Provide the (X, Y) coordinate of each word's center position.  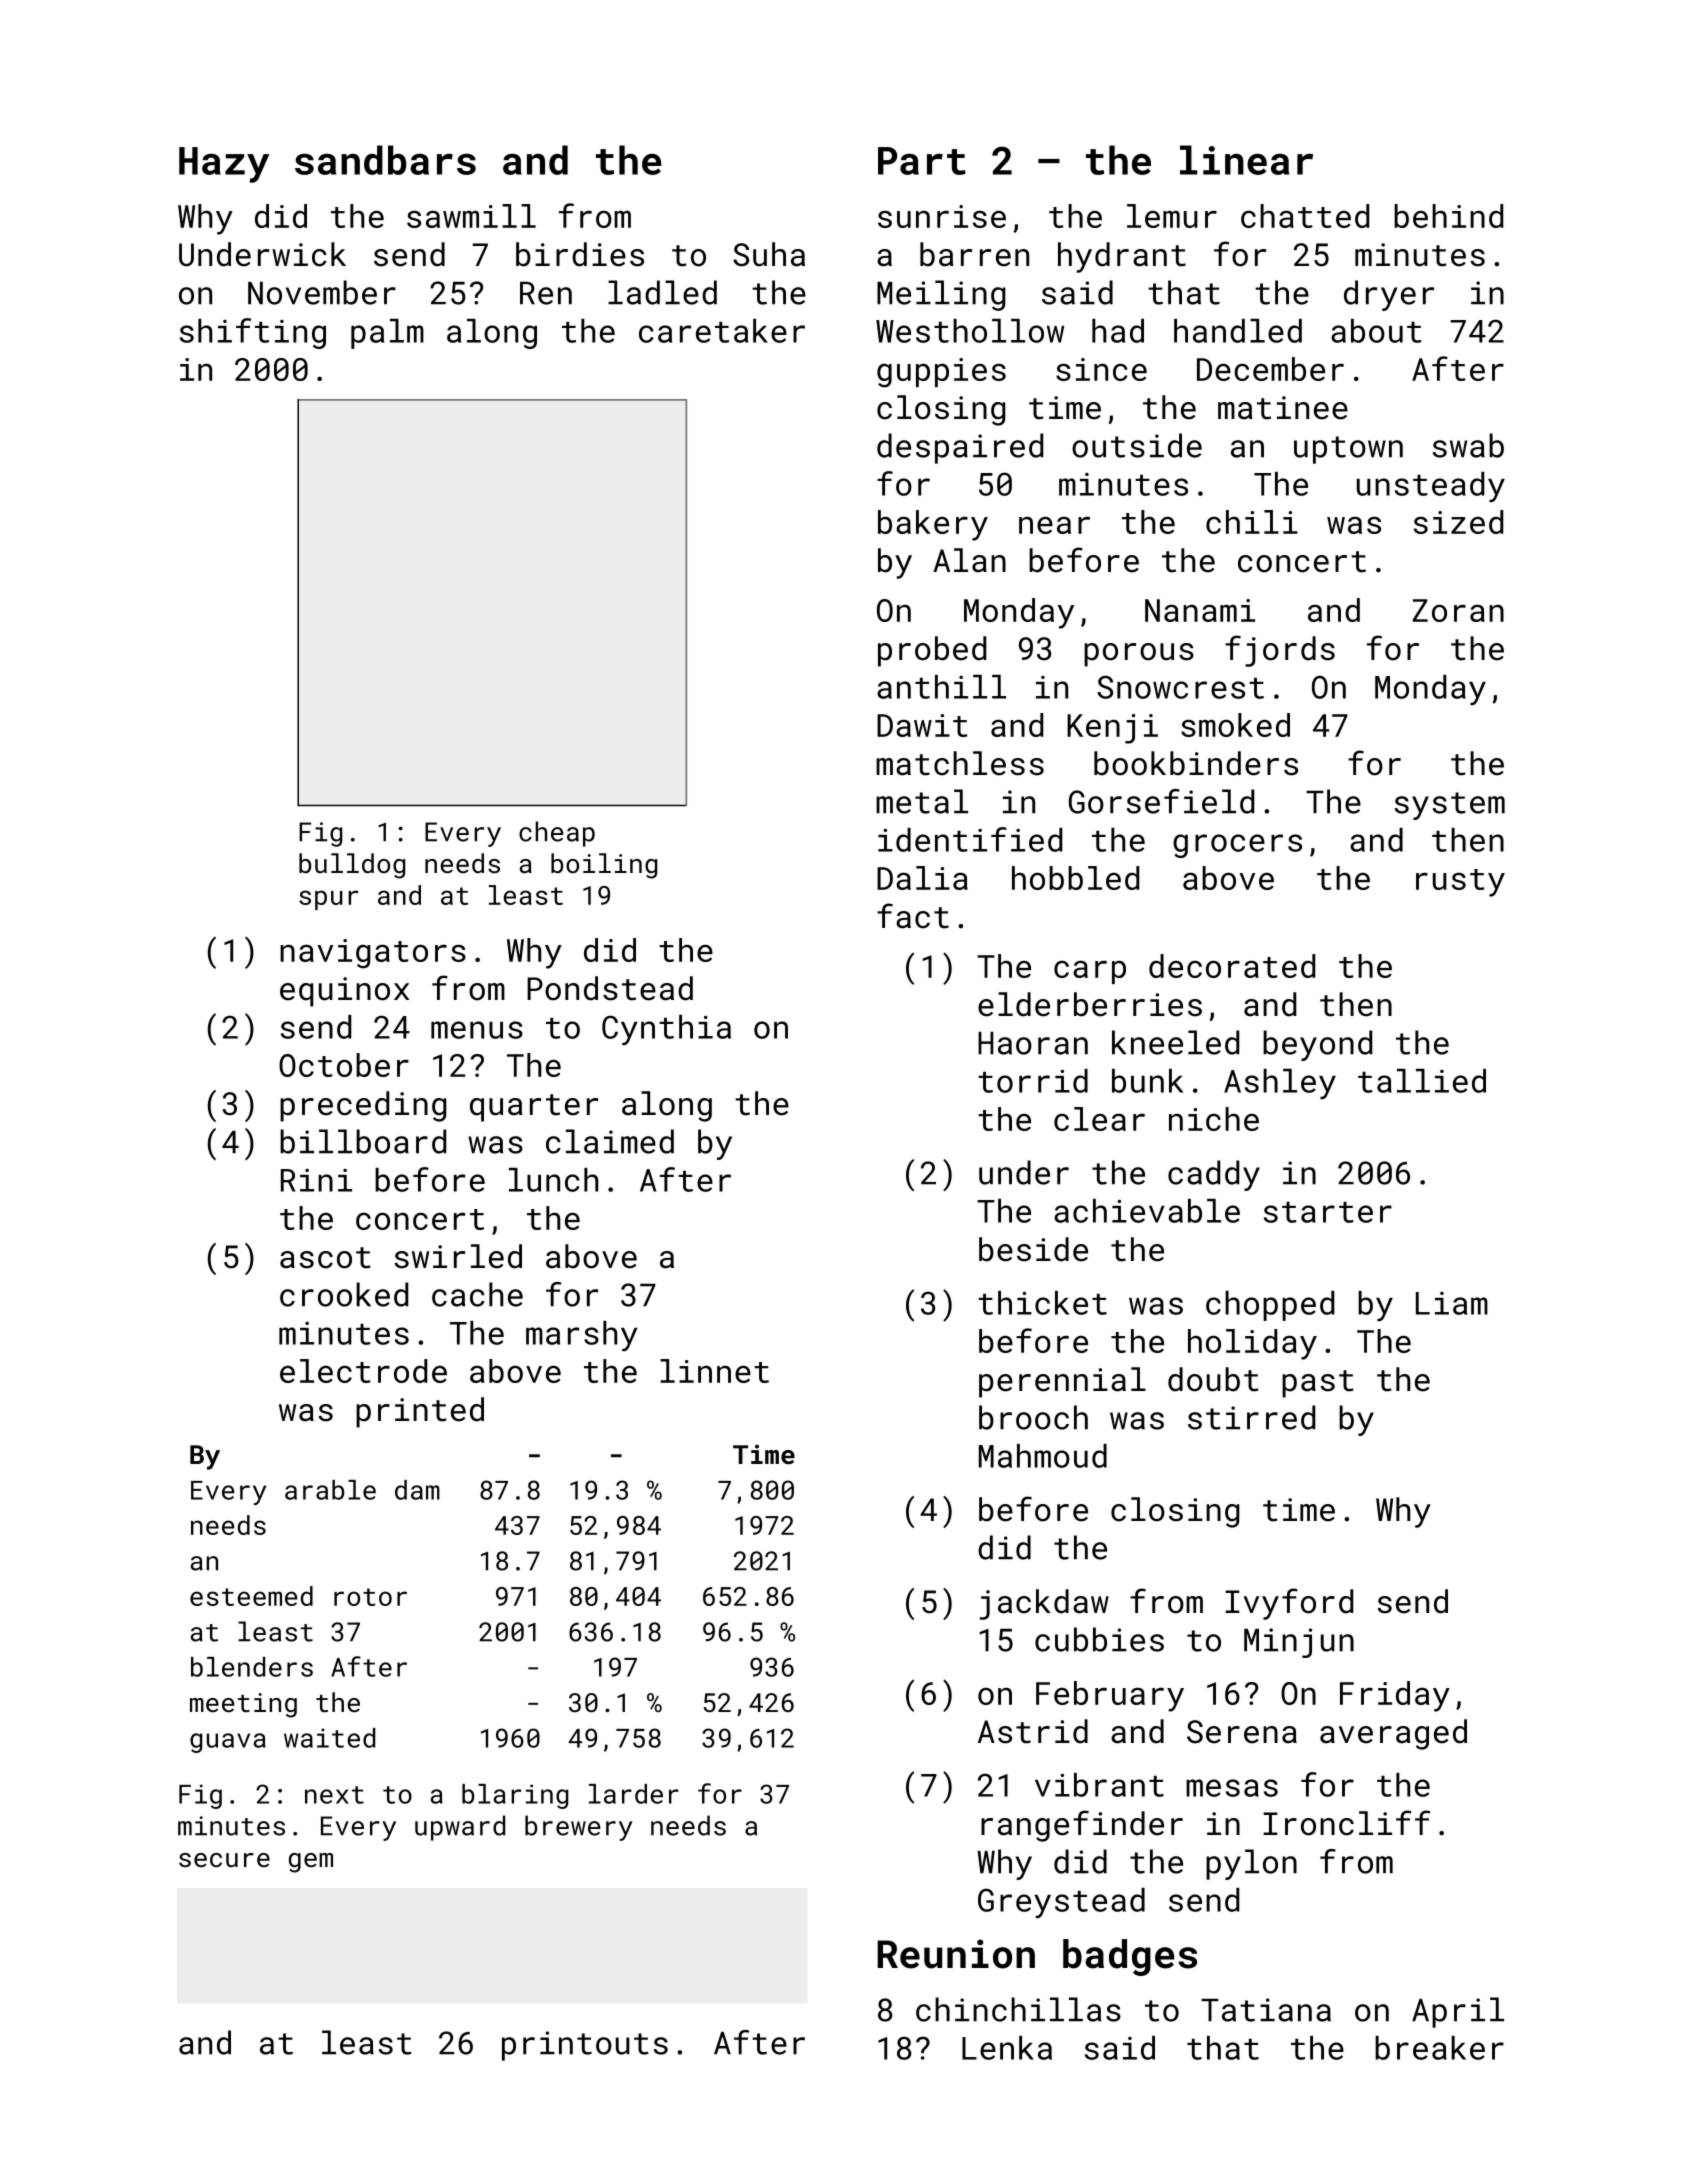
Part (922, 161)
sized (1458, 522)
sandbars (385, 160)
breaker (1439, 2048)
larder (634, 1794)
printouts (585, 2046)
